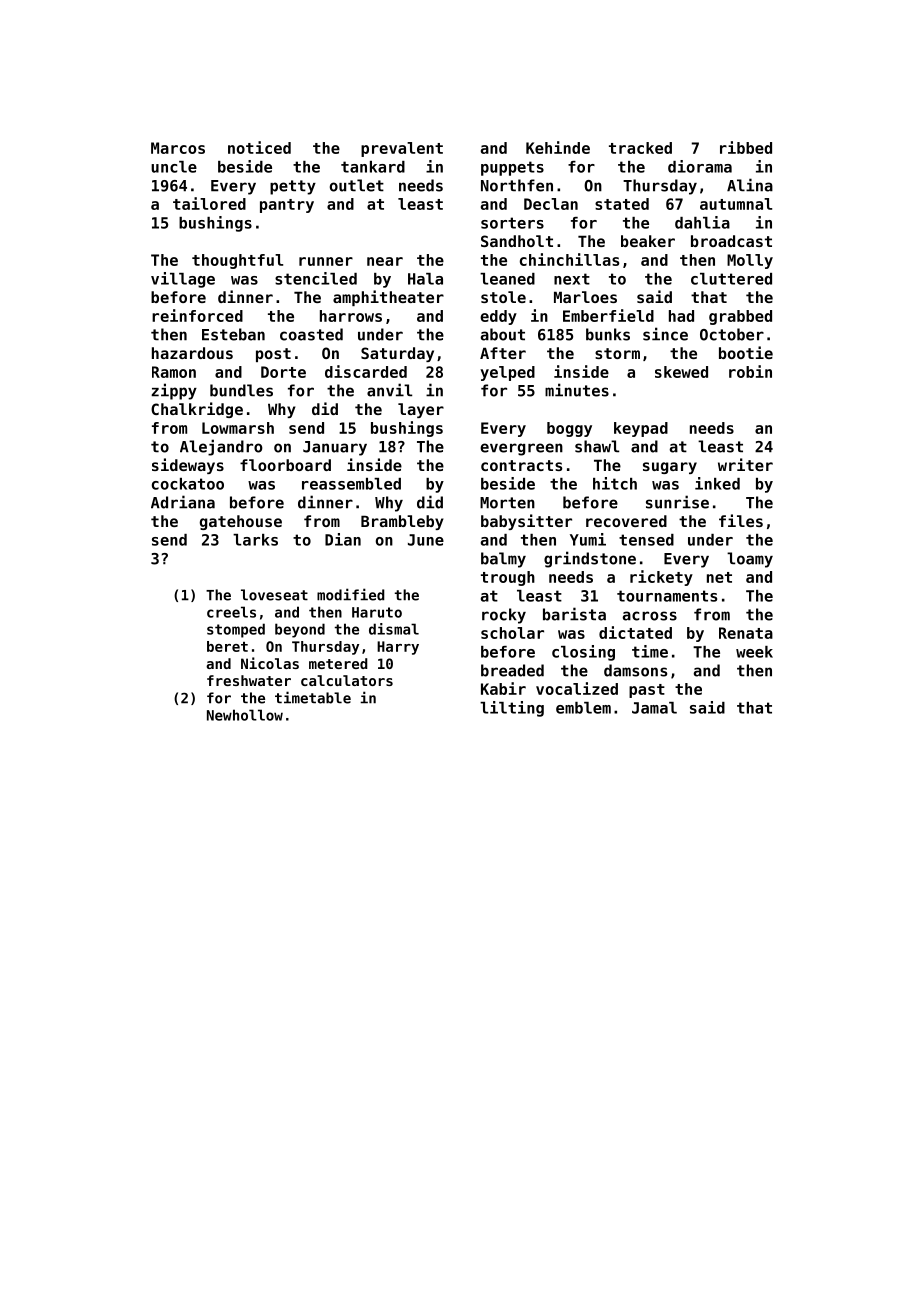 The image size is (924, 1311). What do you see at coordinates (719, 577) in the document?
I see `net` at bounding box center [719, 577].
